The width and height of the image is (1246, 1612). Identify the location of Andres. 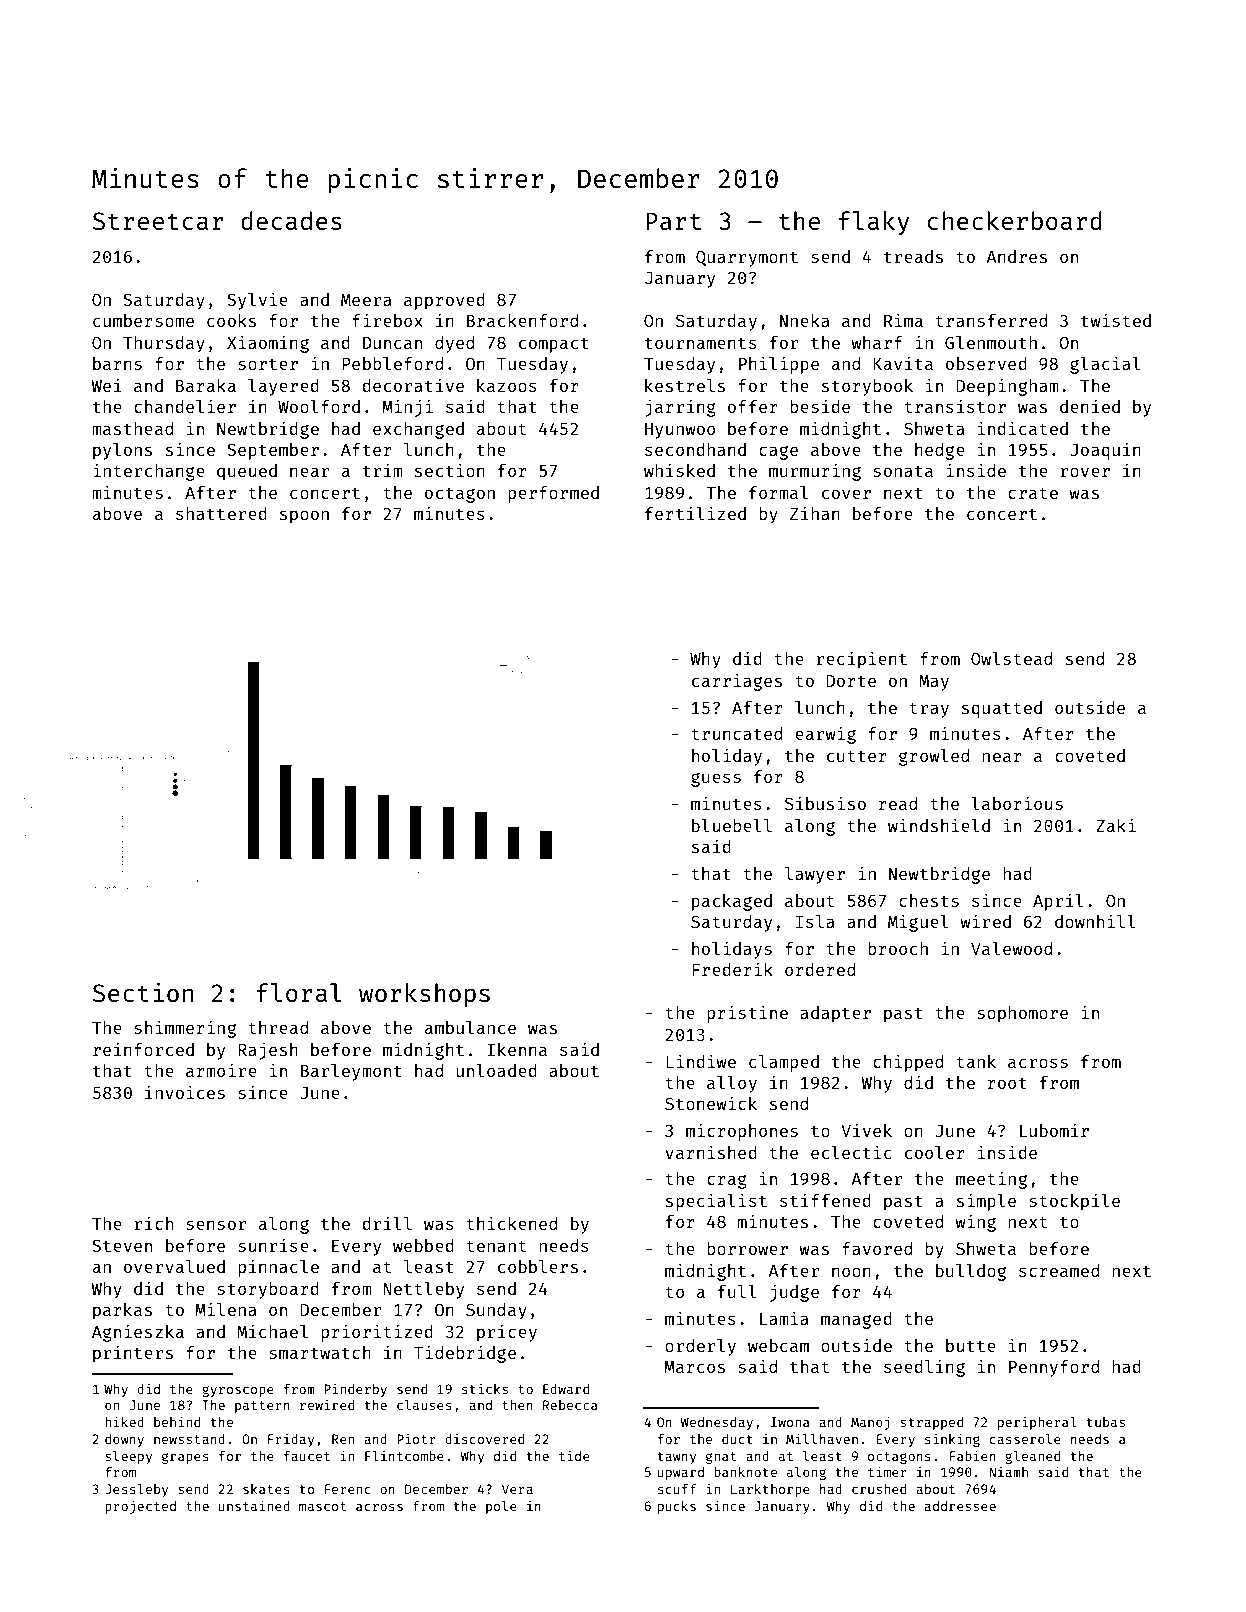
(1016, 256).
